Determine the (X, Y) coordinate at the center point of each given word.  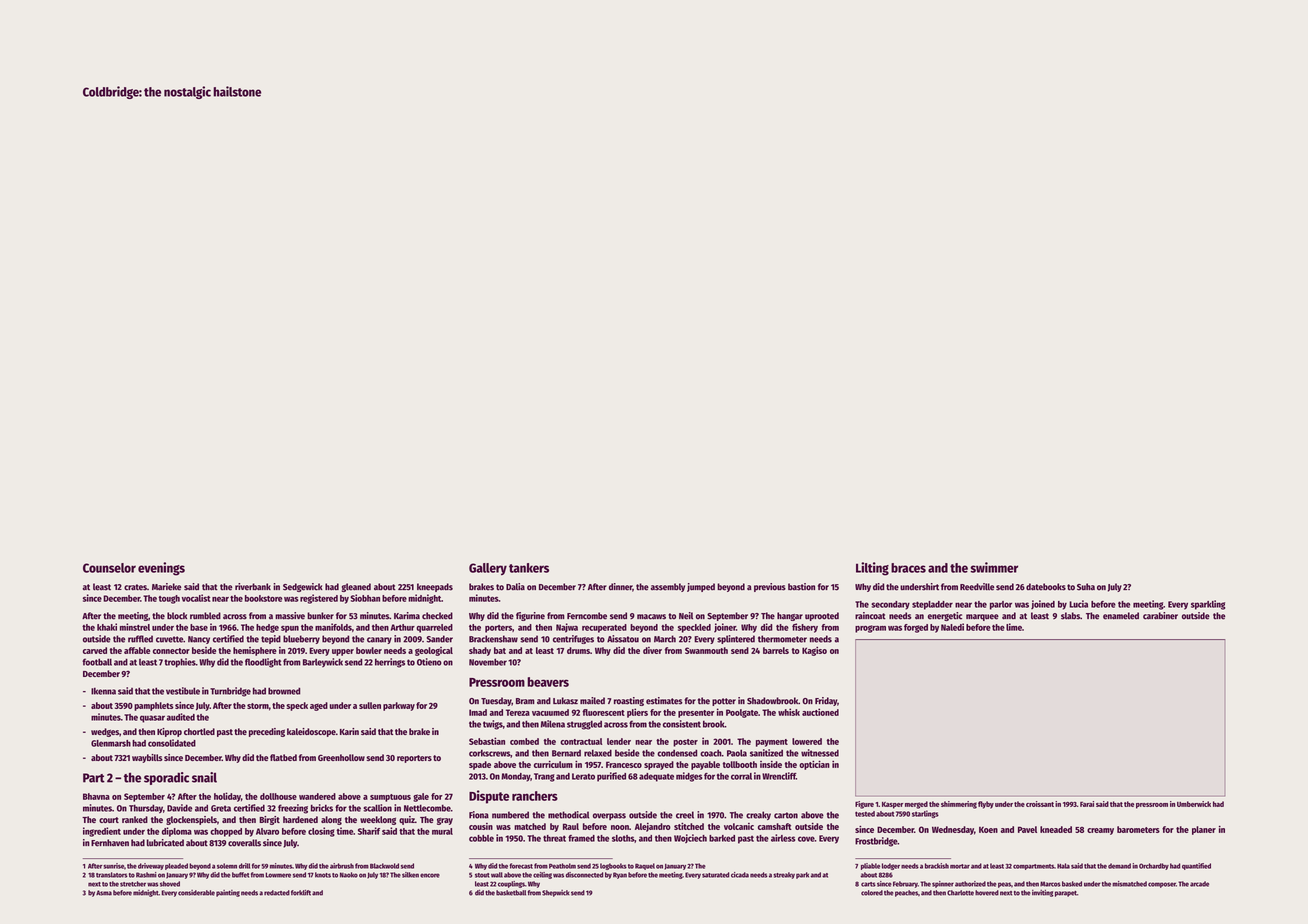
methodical (568, 815)
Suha (1086, 587)
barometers (1138, 829)
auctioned (820, 712)
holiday (227, 797)
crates (135, 587)
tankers (529, 568)
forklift (301, 892)
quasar (152, 719)
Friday (826, 701)
